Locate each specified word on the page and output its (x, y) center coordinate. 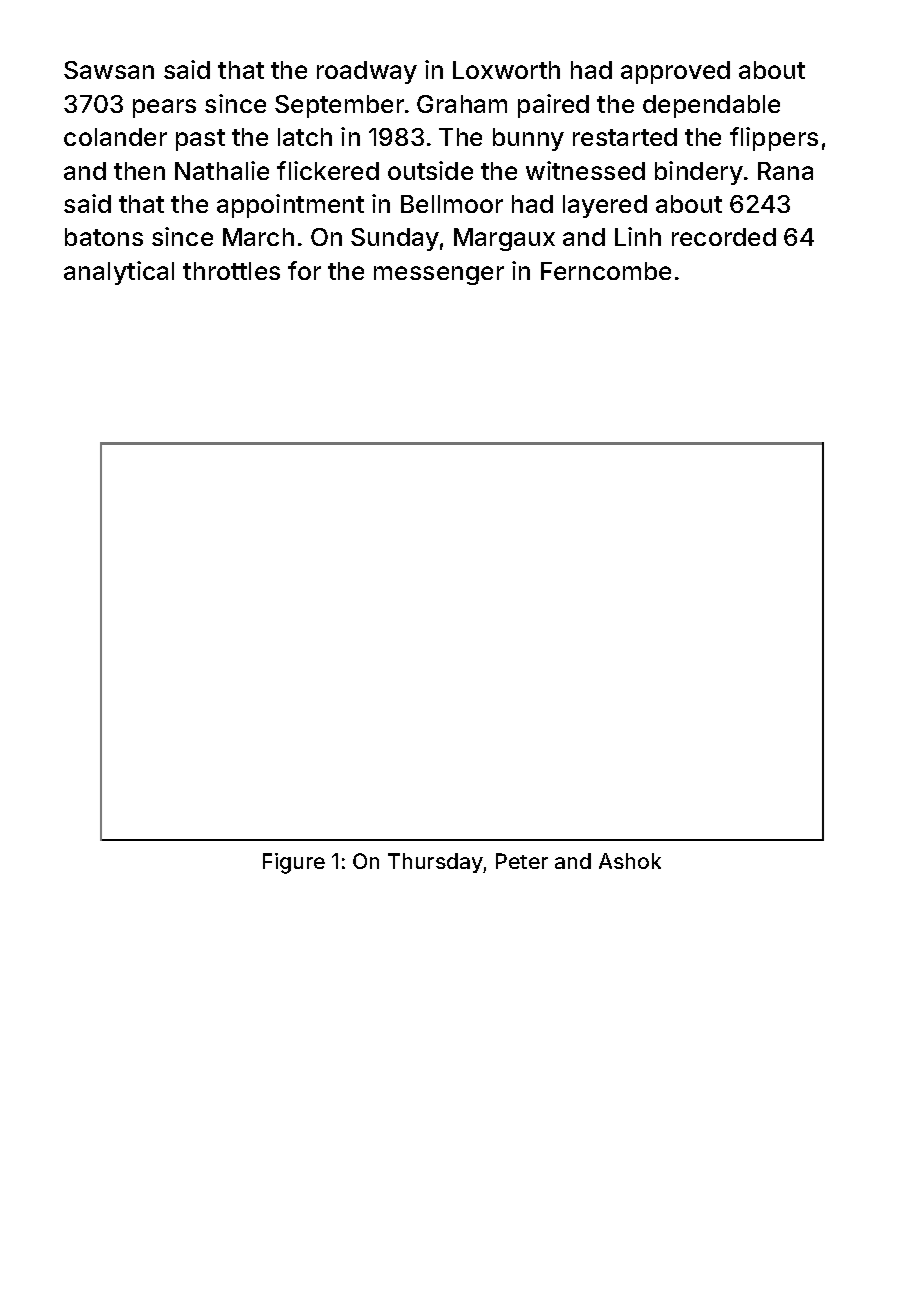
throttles (231, 271)
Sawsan (109, 70)
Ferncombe (606, 271)
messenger (439, 275)
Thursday (436, 863)
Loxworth (506, 70)
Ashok (630, 861)
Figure (294, 863)
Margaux (504, 239)
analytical (119, 273)
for (304, 270)
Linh (638, 236)
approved (675, 72)
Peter (522, 861)
